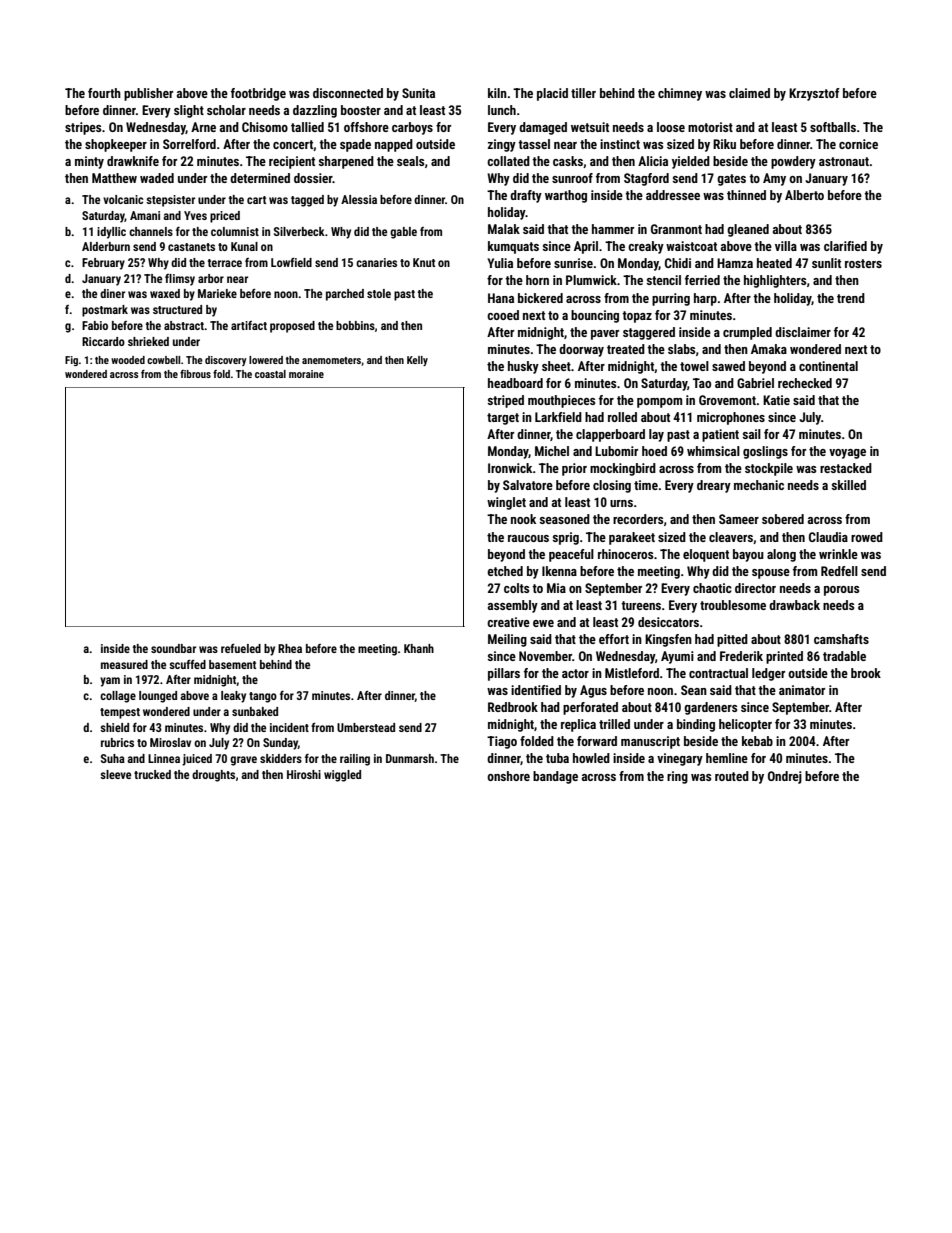 This page has width=952, height=1233. Describe the element at coordinates (115, 774) in the page. I see `sleeve` at that location.
